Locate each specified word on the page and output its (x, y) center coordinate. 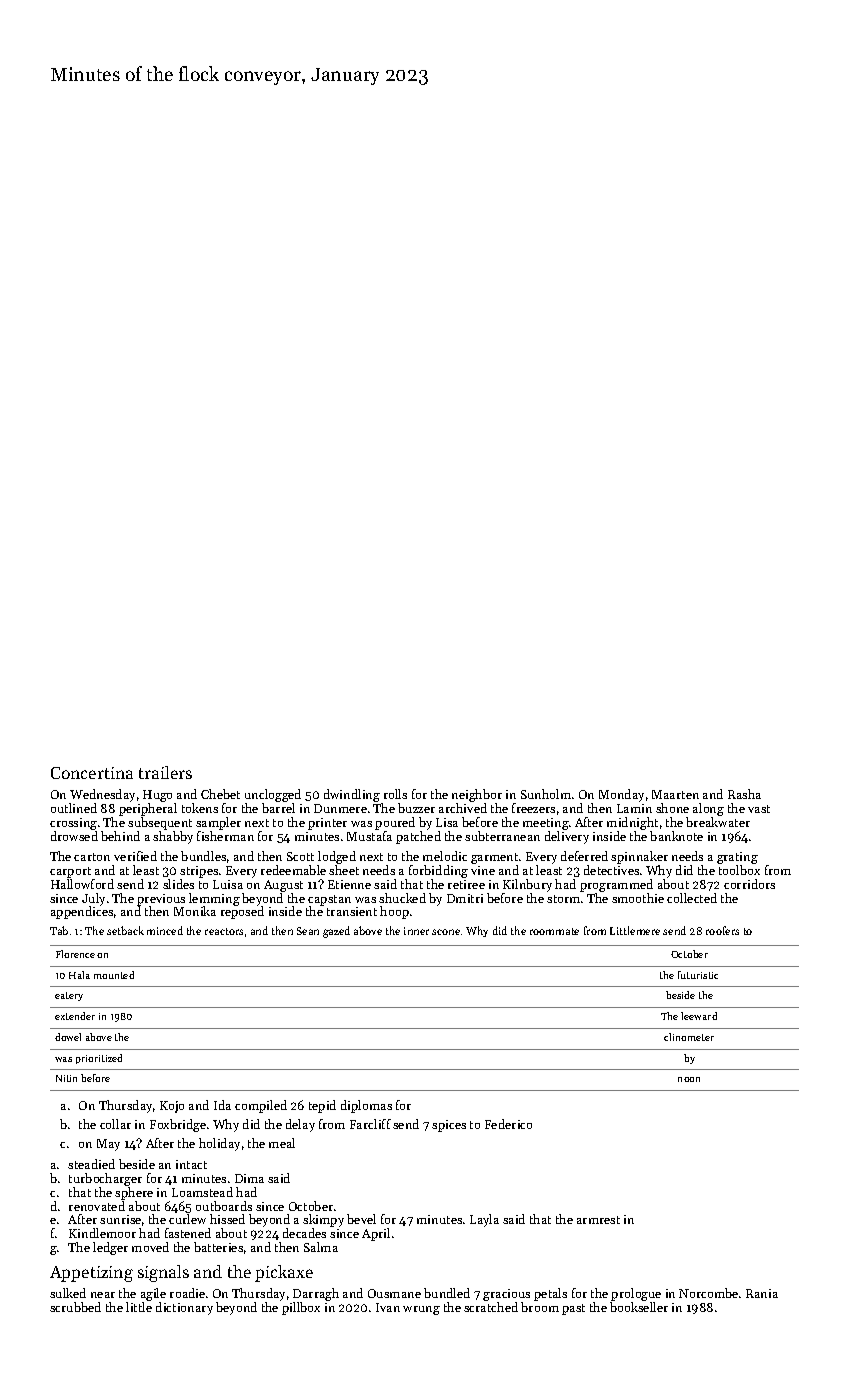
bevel (361, 1219)
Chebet (220, 794)
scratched (491, 1307)
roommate (554, 931)
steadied (91, 1164)
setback (125, 930)
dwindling (352, 795)
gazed (336, 932)
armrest (598, 1220)
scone (446, 932)
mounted (114, 975)
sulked (68, 1293)
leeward (699, 1016)
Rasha (744, 794)
